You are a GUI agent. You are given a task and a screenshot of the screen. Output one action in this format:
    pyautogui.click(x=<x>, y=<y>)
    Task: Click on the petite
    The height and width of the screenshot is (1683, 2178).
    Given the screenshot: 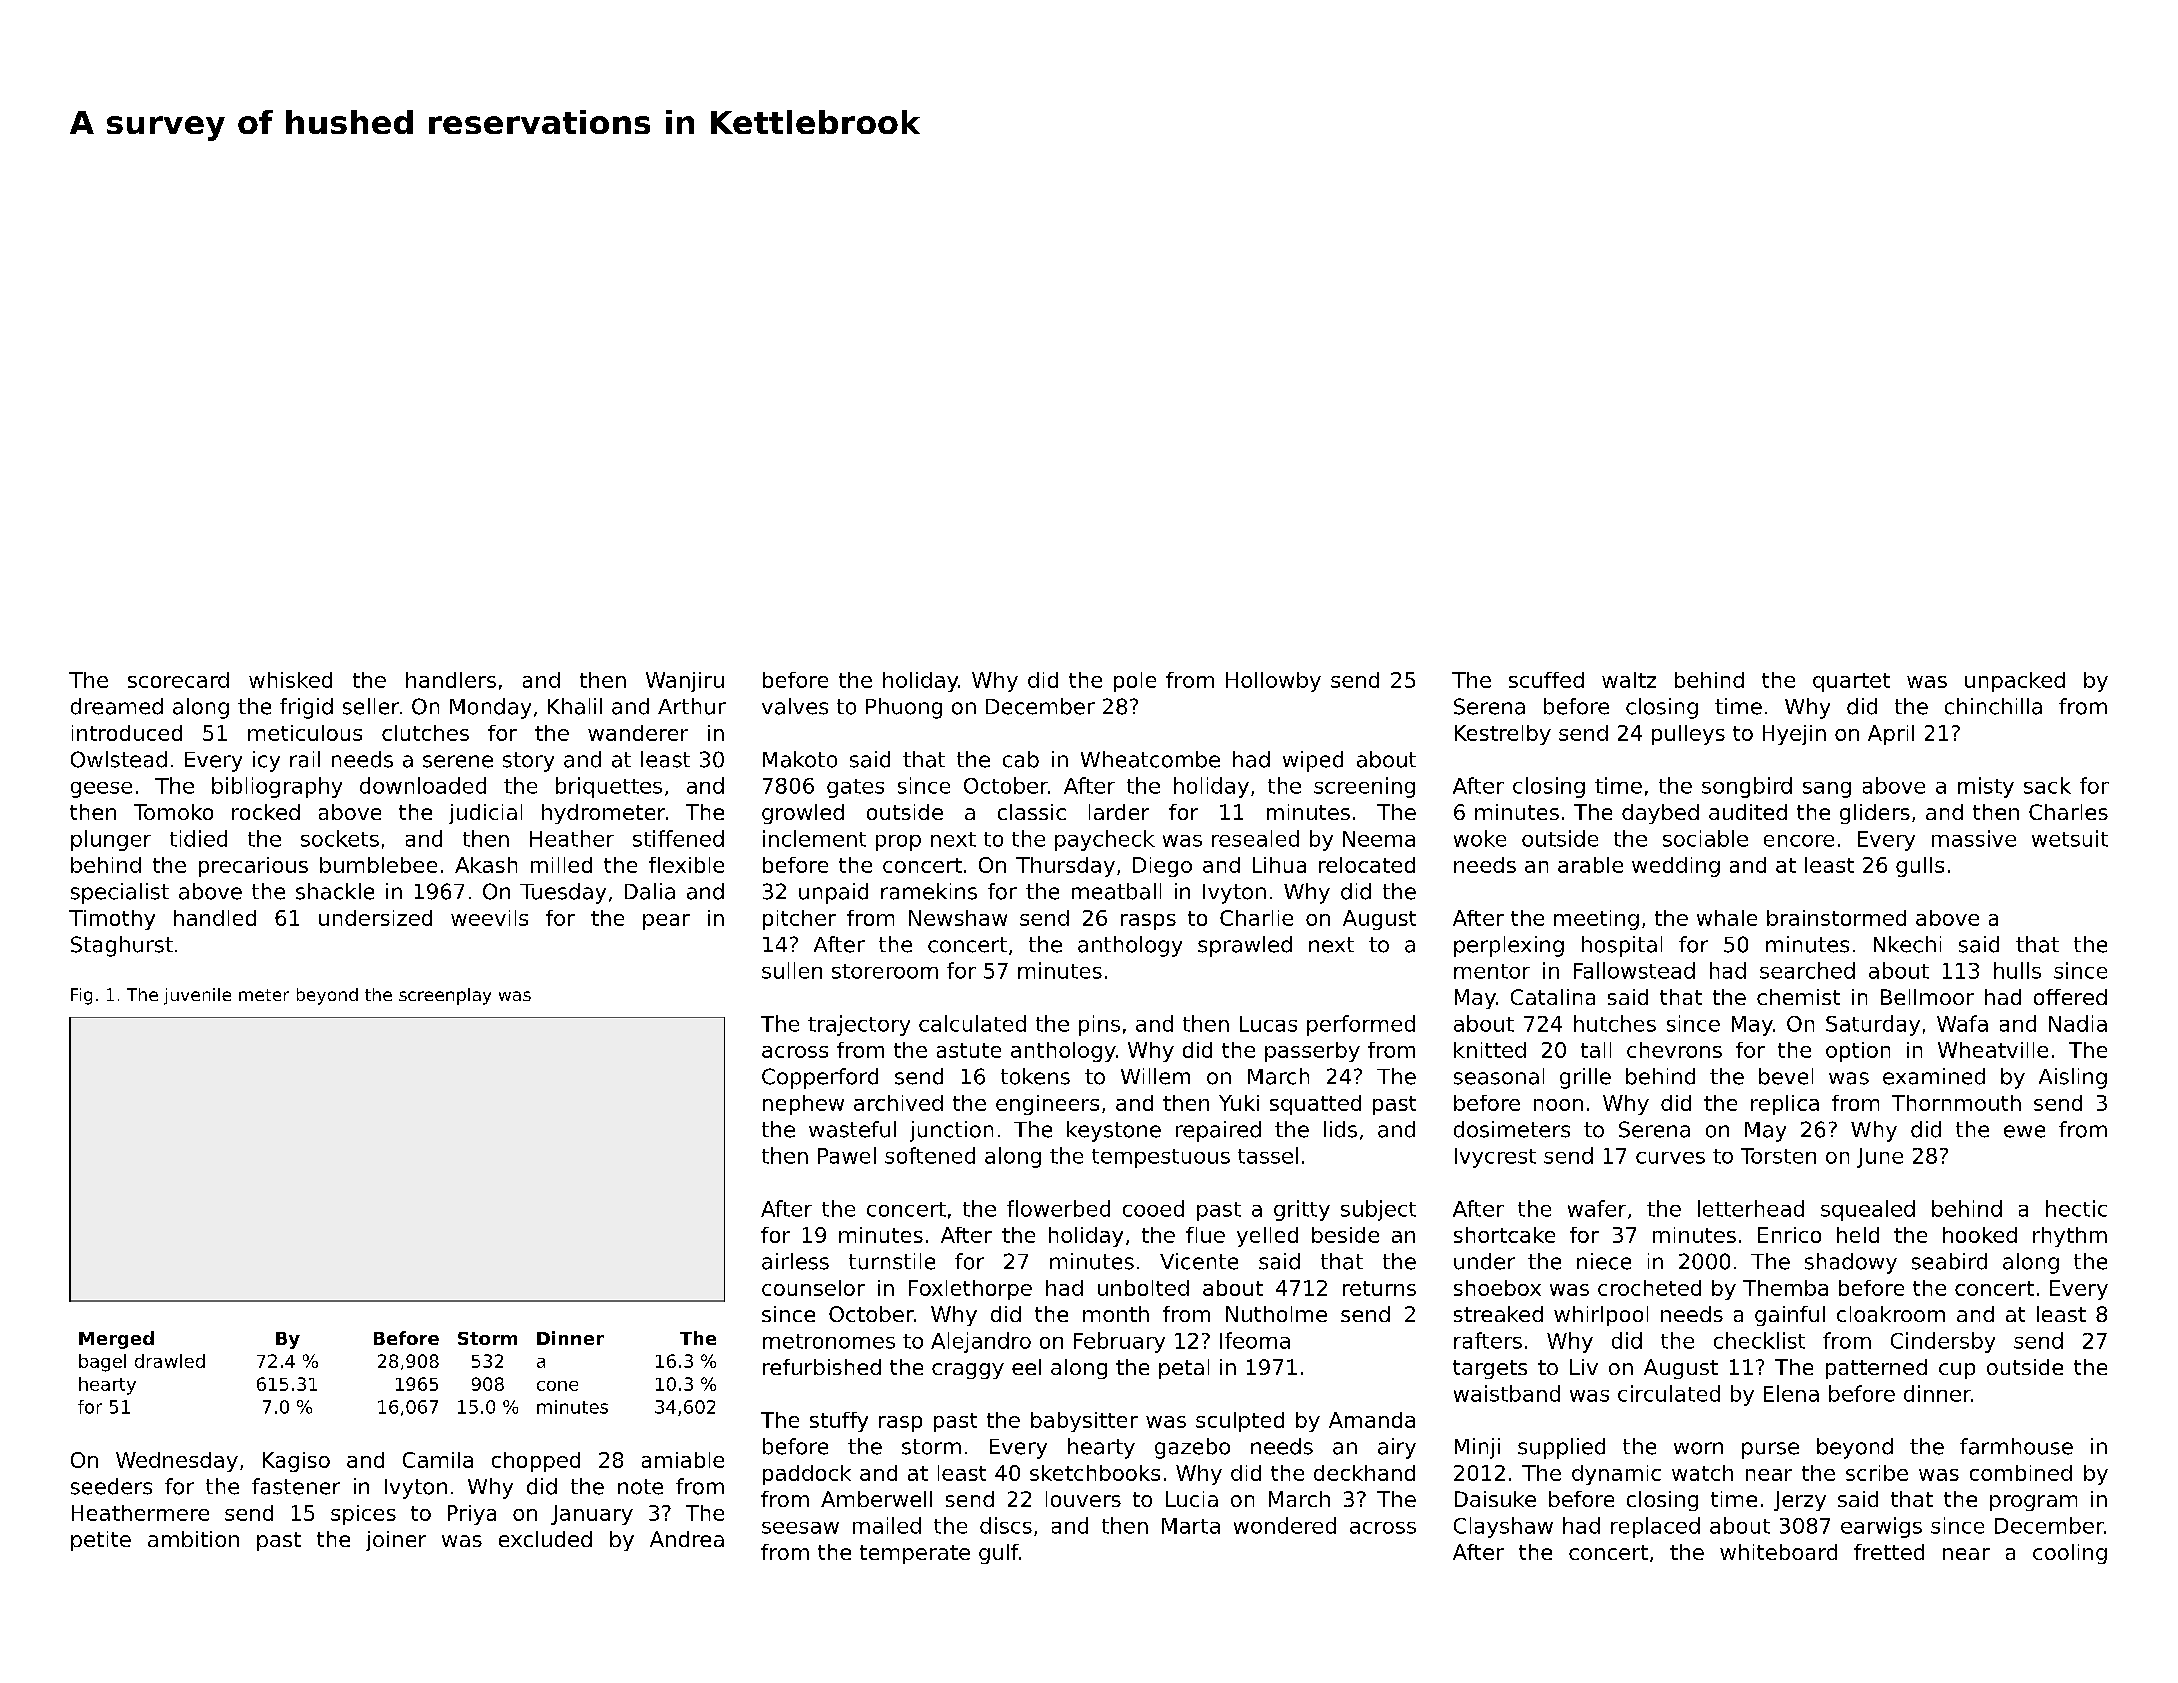 What is the action you would take?
    pyautogui.click(x=101, y=1541)
